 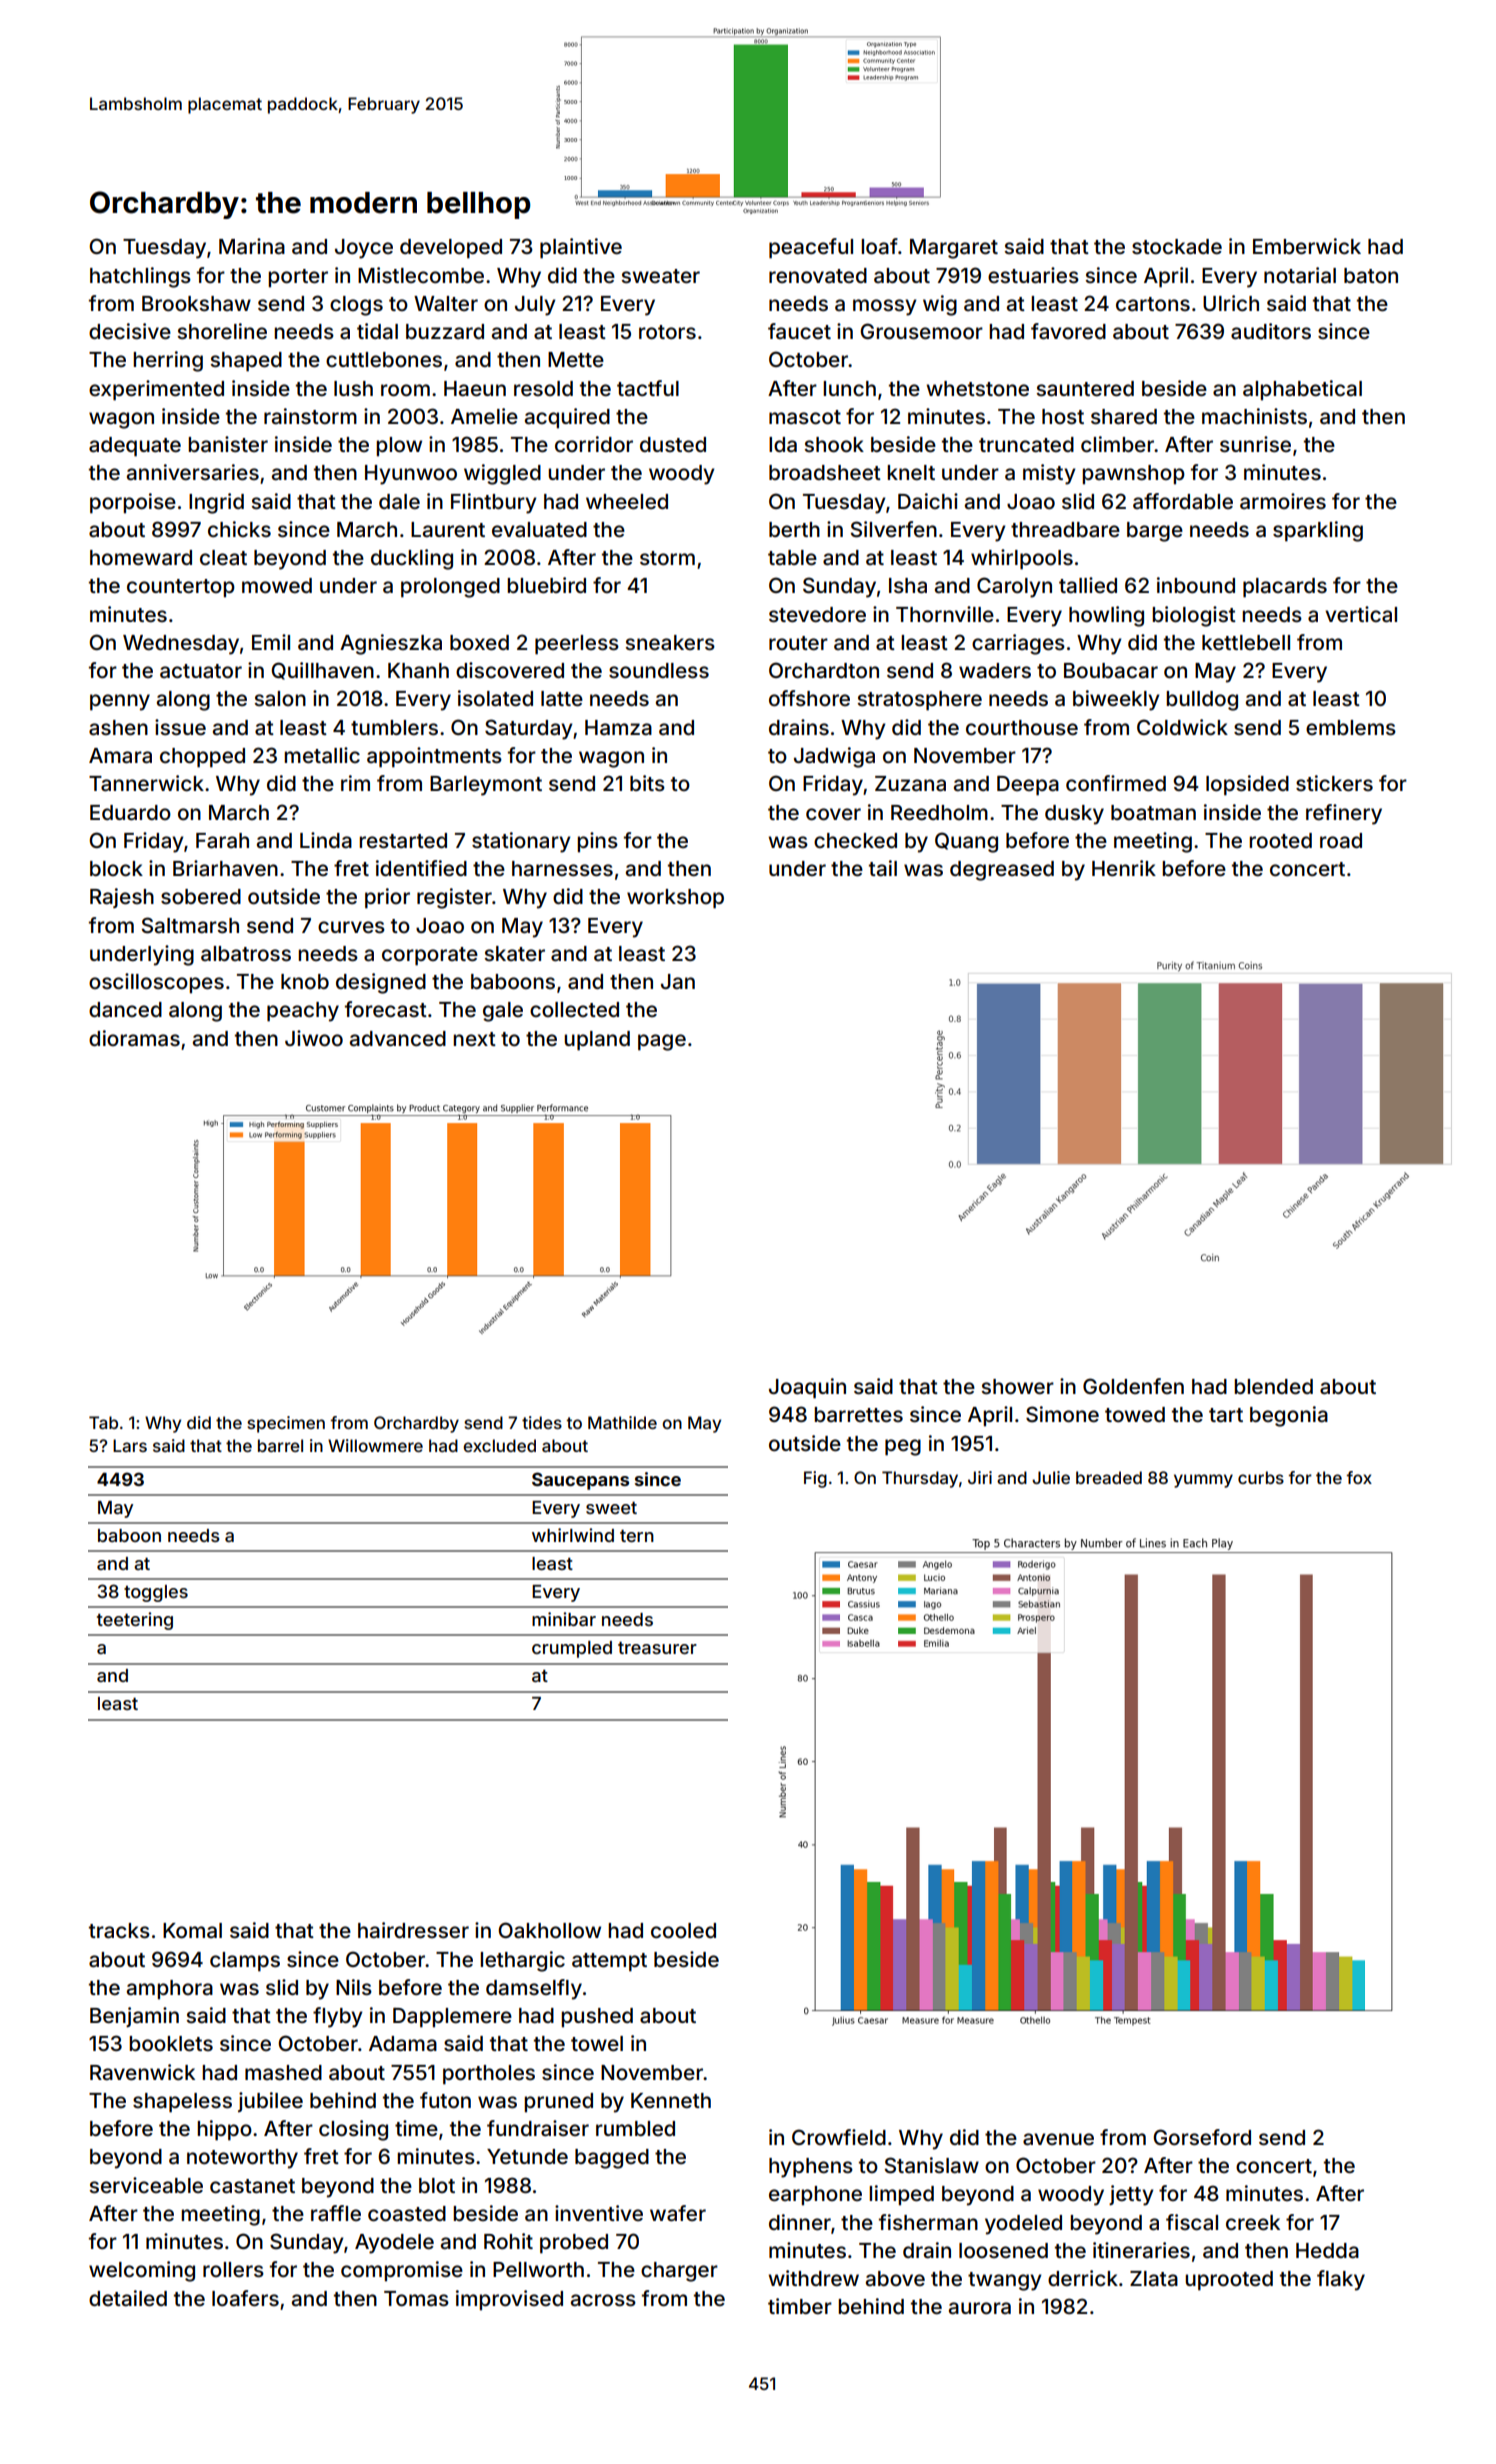 What do you see at coordinates (637, 1536) in the document?
I see `tern` at bounding box center [637, 1536].
